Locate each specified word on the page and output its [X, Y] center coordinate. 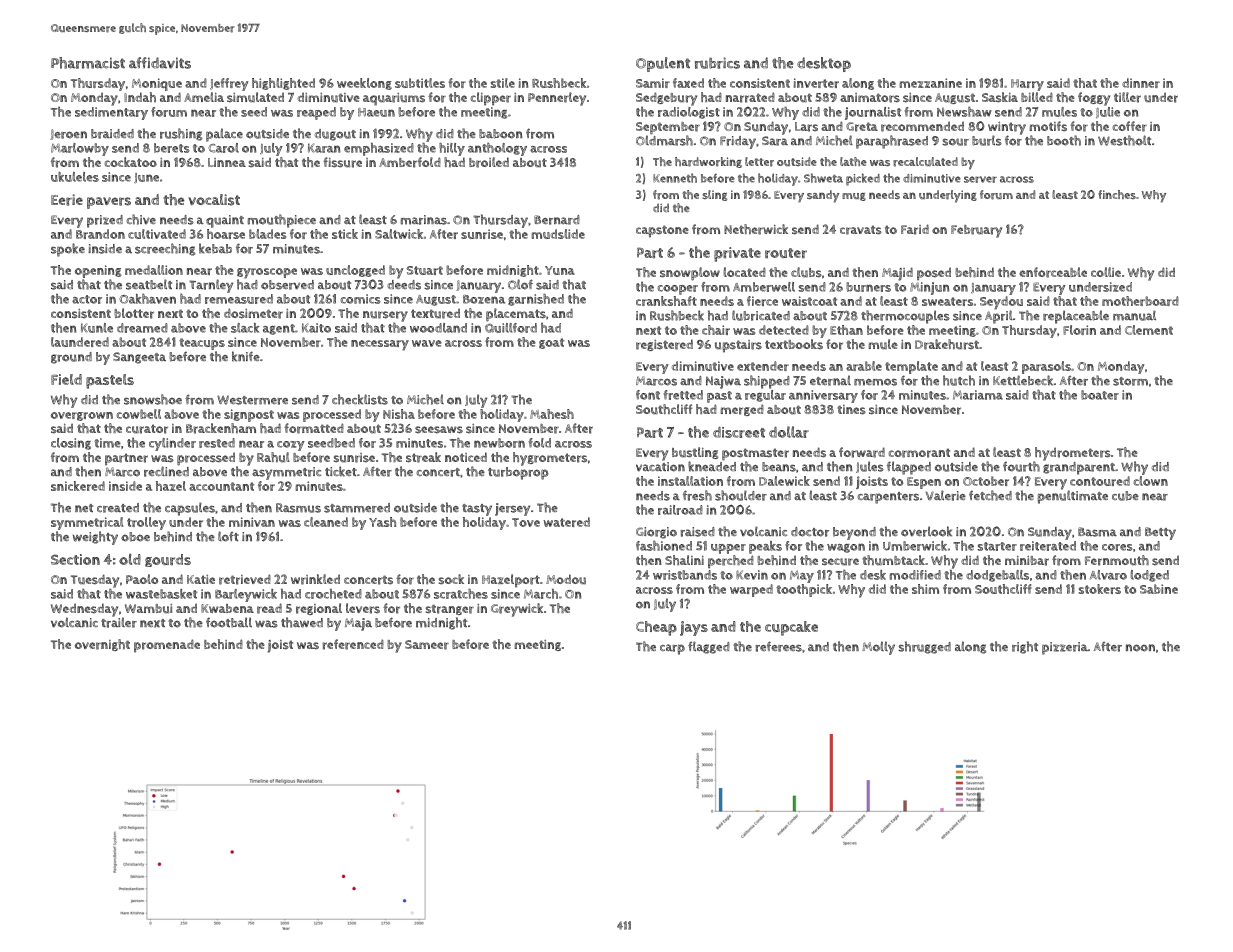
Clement [1149, 330]
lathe [853, 161]
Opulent [663, 64]
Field [66, 379]
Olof [520, 284]
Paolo [142, 579]
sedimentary [111, 113]
